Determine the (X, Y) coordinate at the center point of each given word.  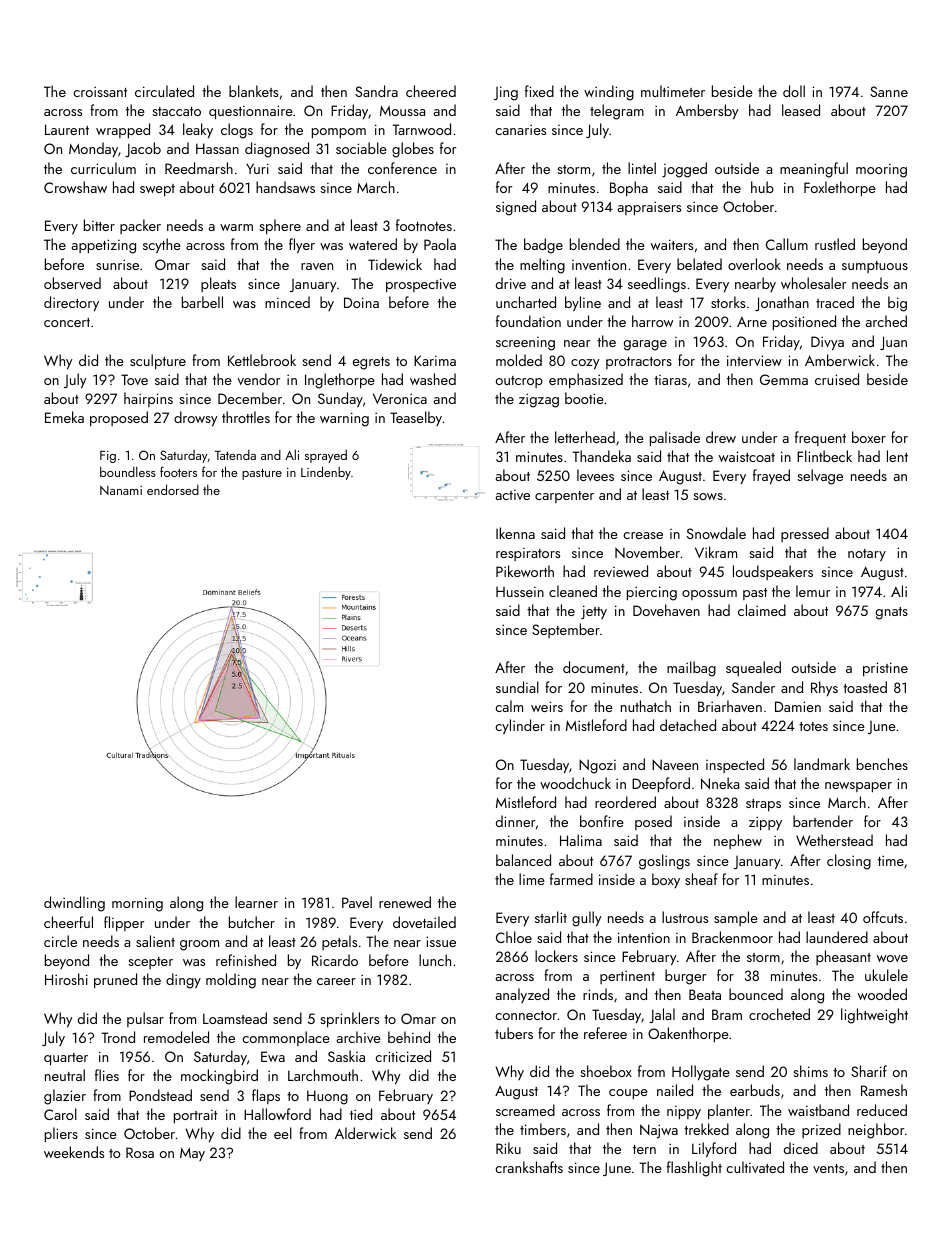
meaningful (814, 170)
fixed (539, 91)
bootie (584, 398)
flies (107, 1075)
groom (199, 945)
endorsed (173, 489)
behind (409, 1037)
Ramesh (884, 1090)
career (336, 981)
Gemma (784, 379)
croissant (100, 91)
